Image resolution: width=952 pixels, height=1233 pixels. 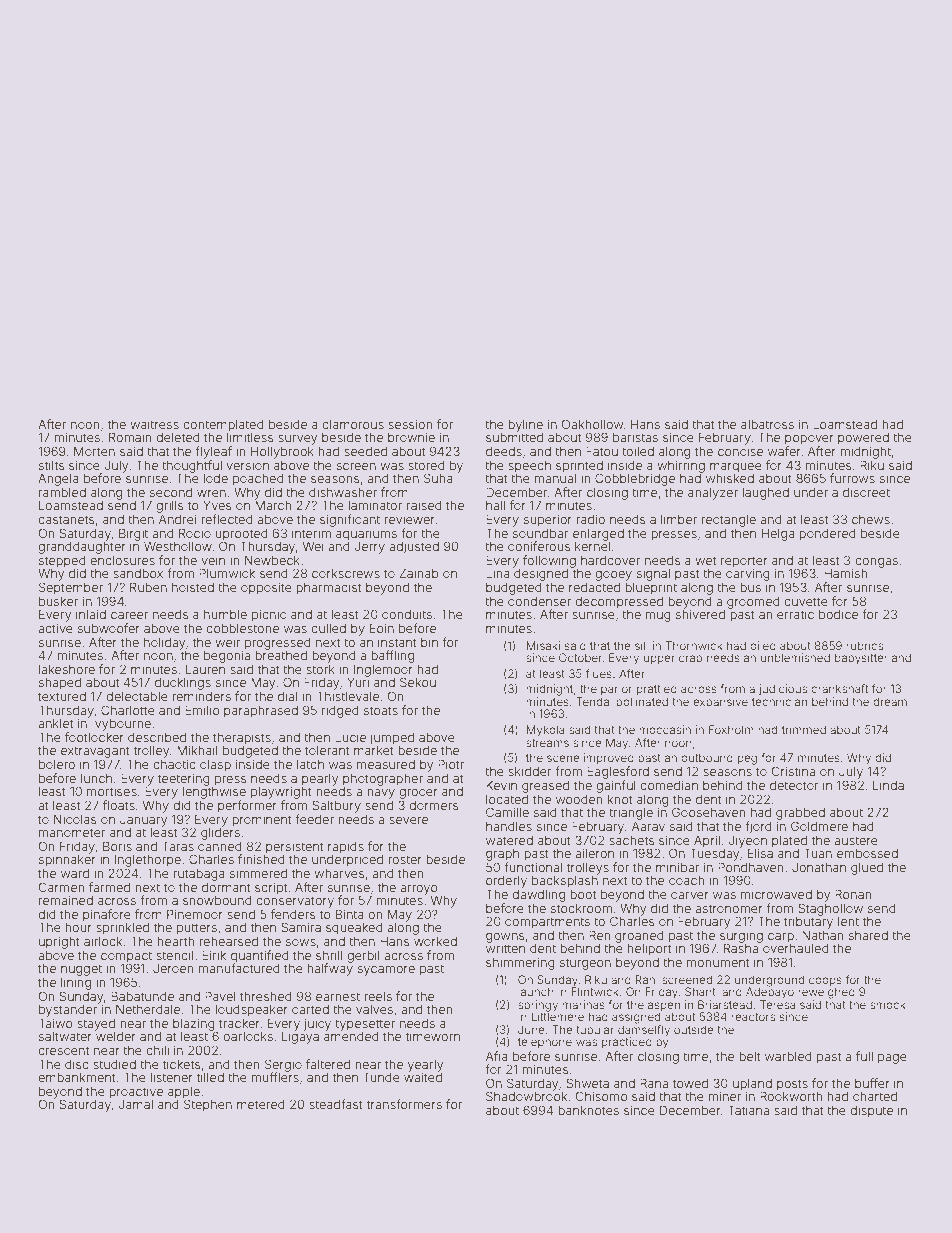 What do you see at coordinates (547, 743) in the screenshot?
I see `streams` at bounding box center [547, 743].
